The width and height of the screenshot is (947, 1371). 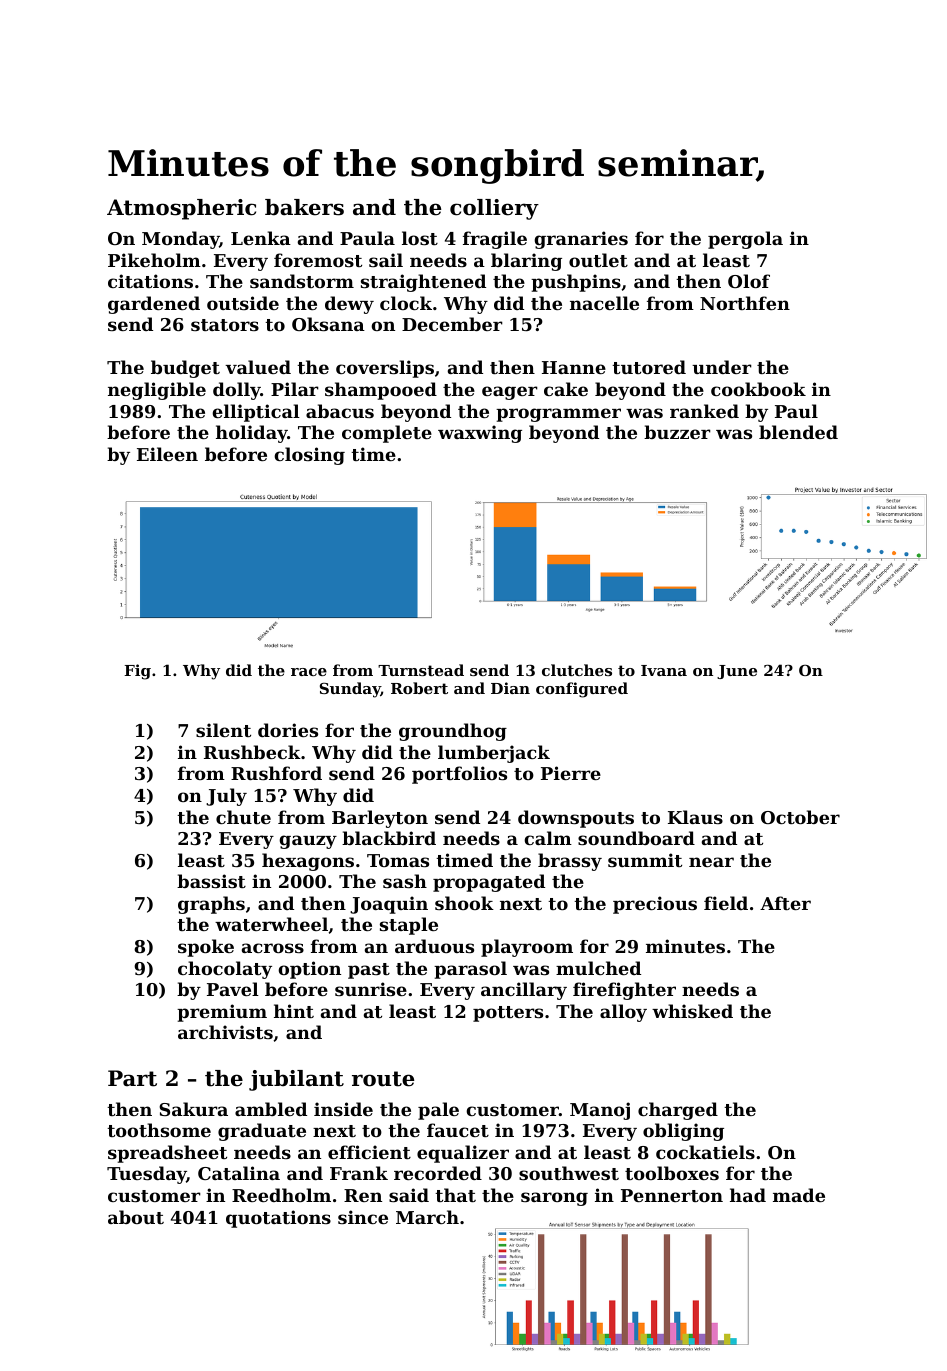 I want to click on After, so click(x=785, y=903).
